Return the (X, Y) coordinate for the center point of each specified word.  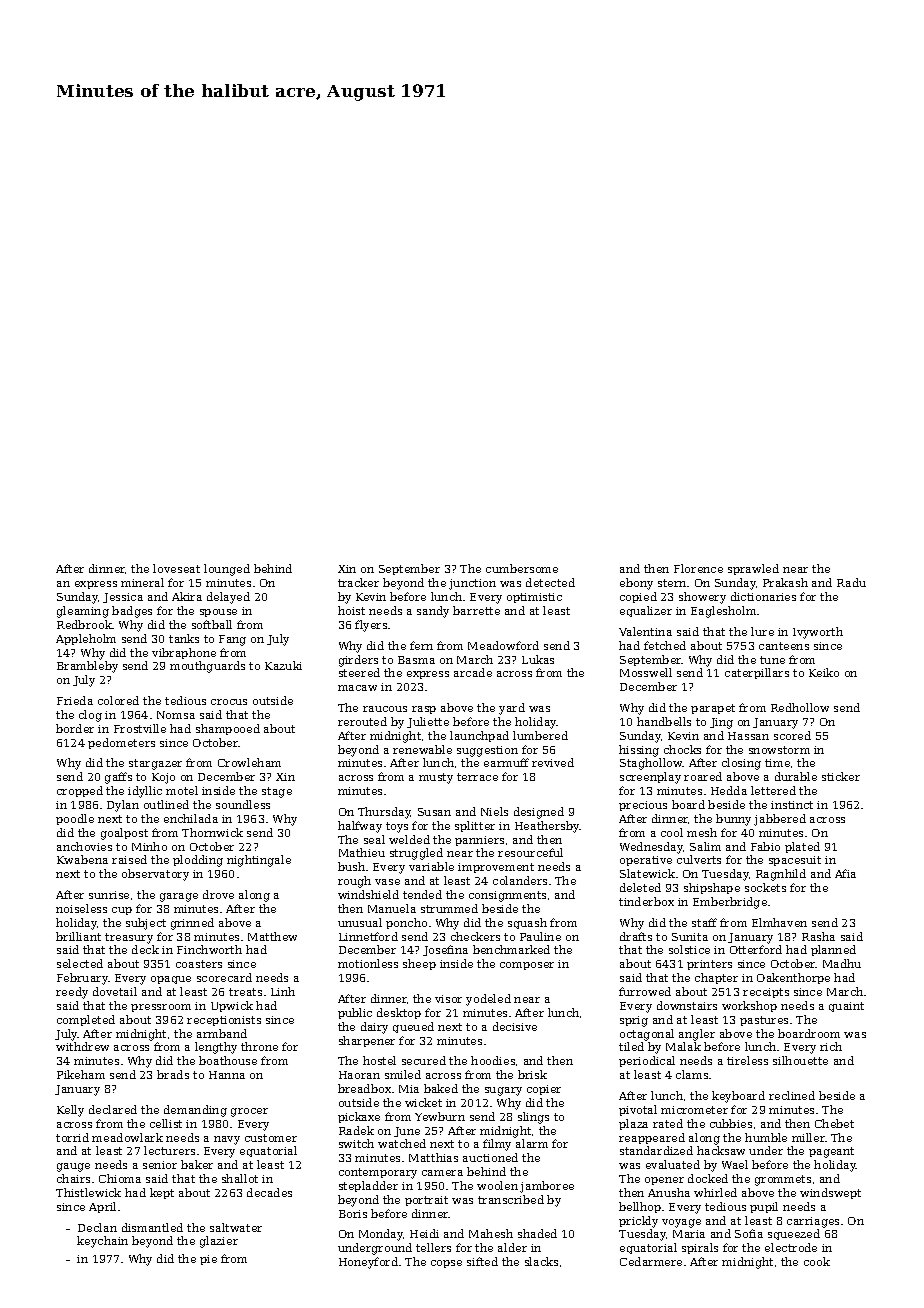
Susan (434, 812)
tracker (358, 582)
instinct (792, 805)
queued (413, 1027)
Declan (97, 1227)
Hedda (729, 790)
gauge (73, 1167)
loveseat (176, 568)
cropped (80, 791)
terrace (477, 777)
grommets (783, 1180)
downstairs (687, 1005)
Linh (283, 991)
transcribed (511, 1199)
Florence (698, 568)
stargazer (155, 764)
